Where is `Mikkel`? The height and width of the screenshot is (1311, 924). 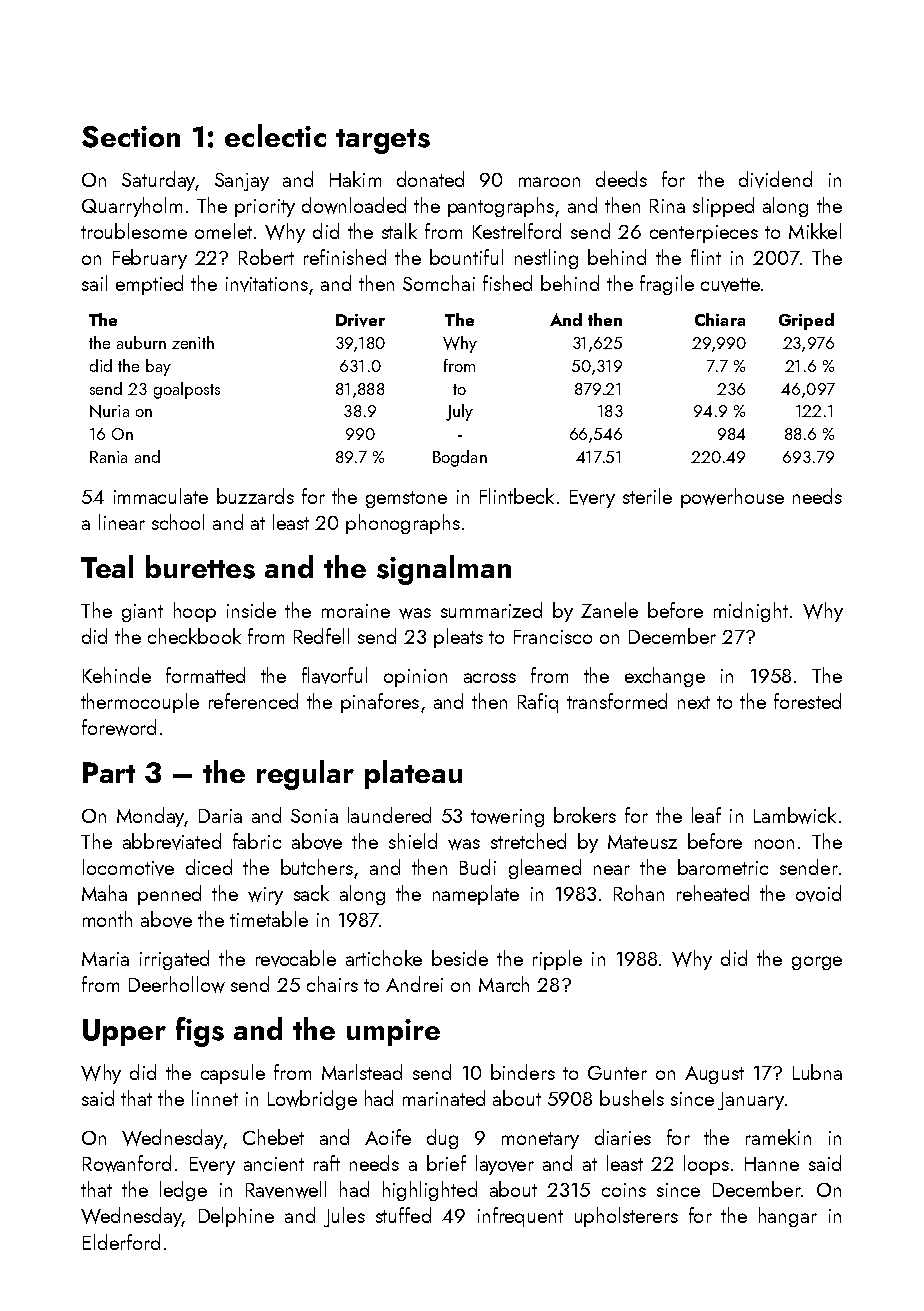
Mikkel is located at coordinates (815, 231).
